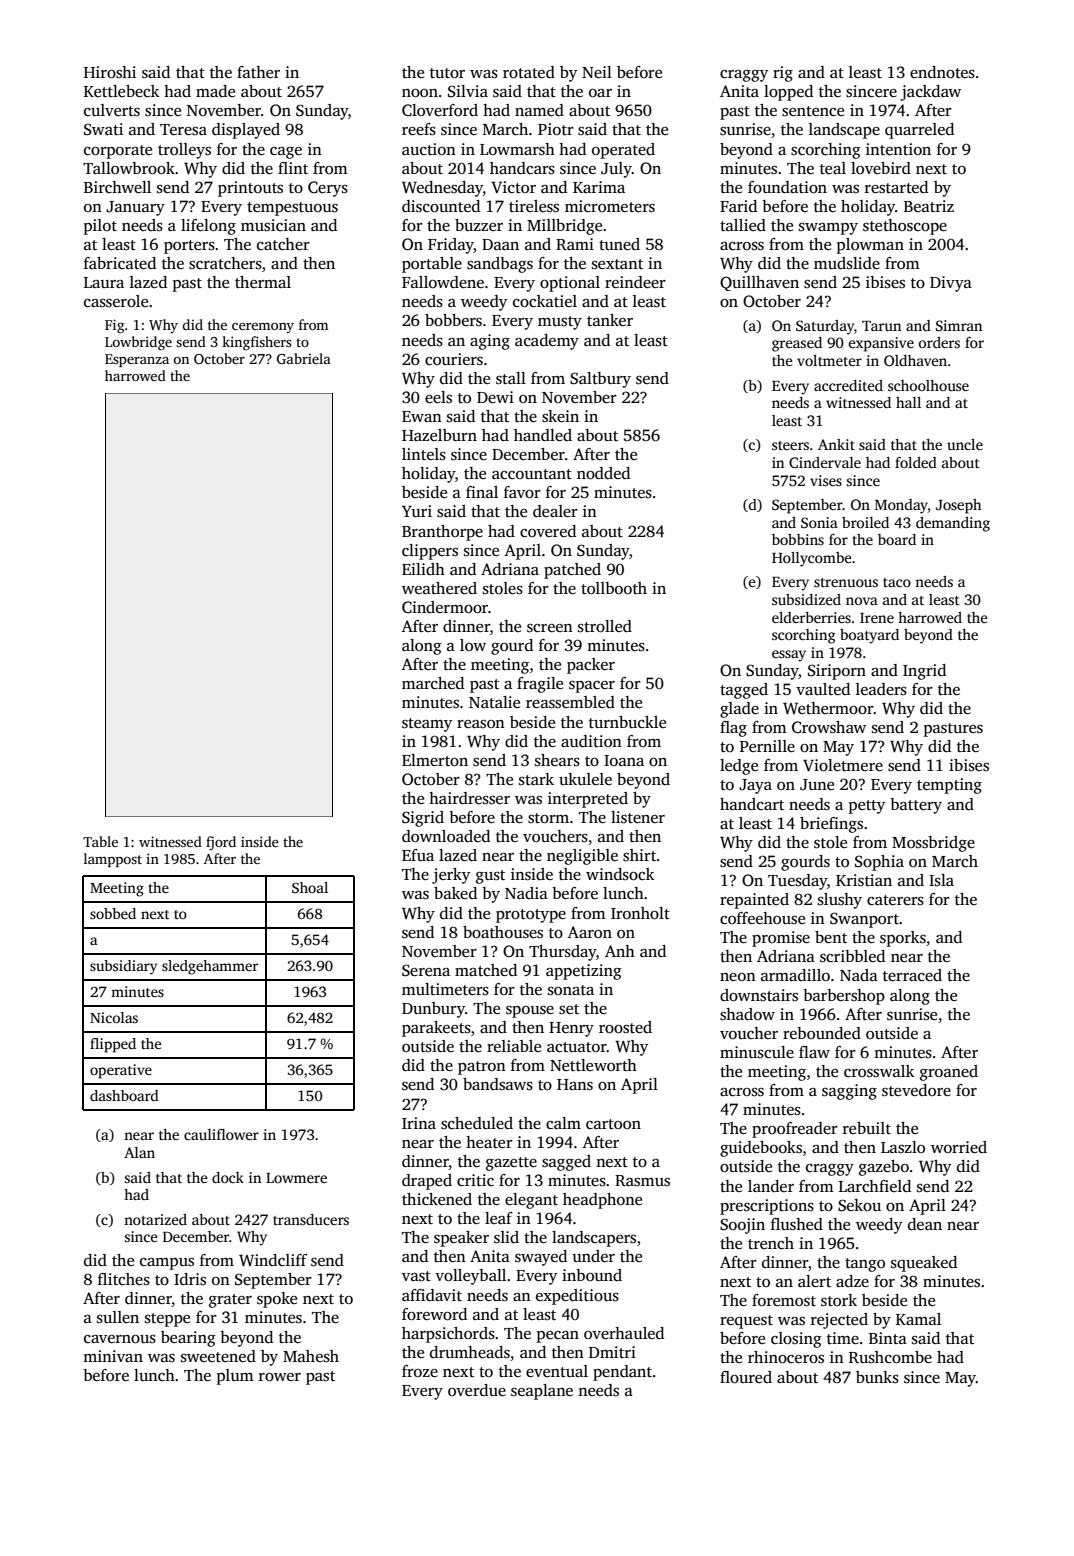  Describe the element at coordinates (304, 358) in the document. I see `Gabriela` at that location.
